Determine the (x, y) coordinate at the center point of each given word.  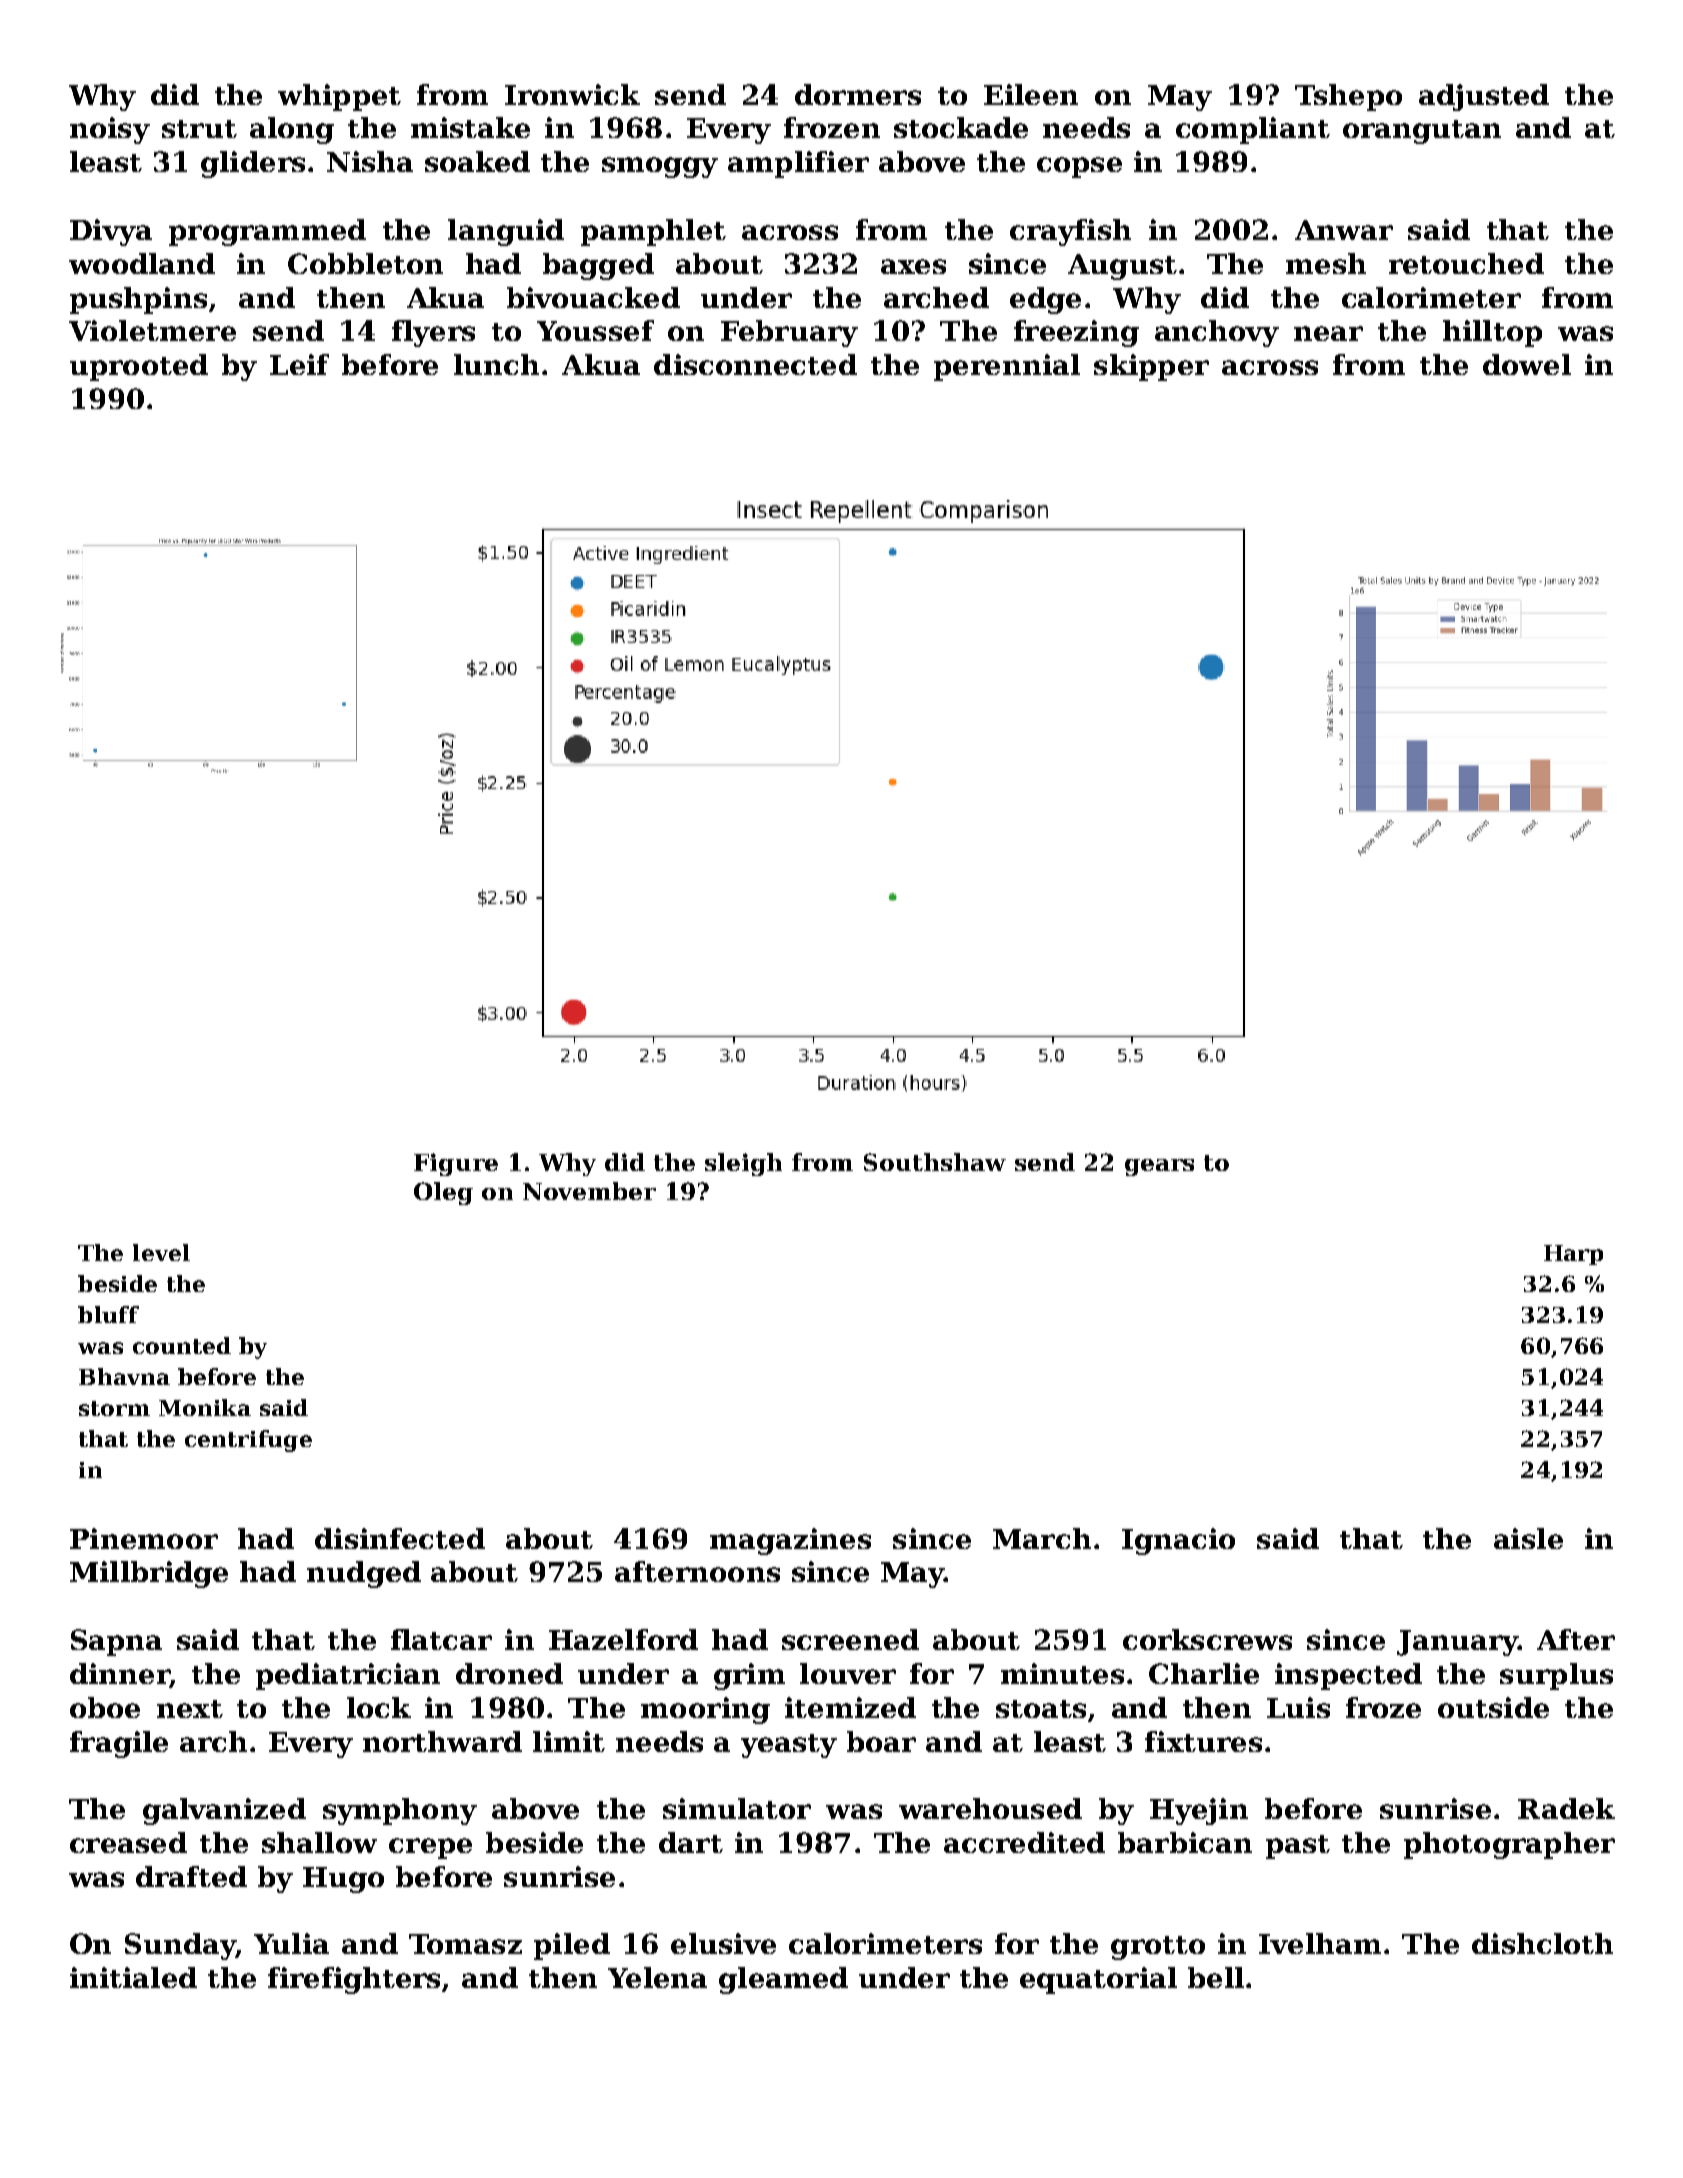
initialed (133, 1977)
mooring (705, 1710)
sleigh (743, 1164)
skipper (1151, 367)
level (161, 1252)
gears (1159, 1167)
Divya (111, 232)
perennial (1007, 367)
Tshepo (1348, 97)
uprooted (139, 367)
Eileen (1031, 94)
